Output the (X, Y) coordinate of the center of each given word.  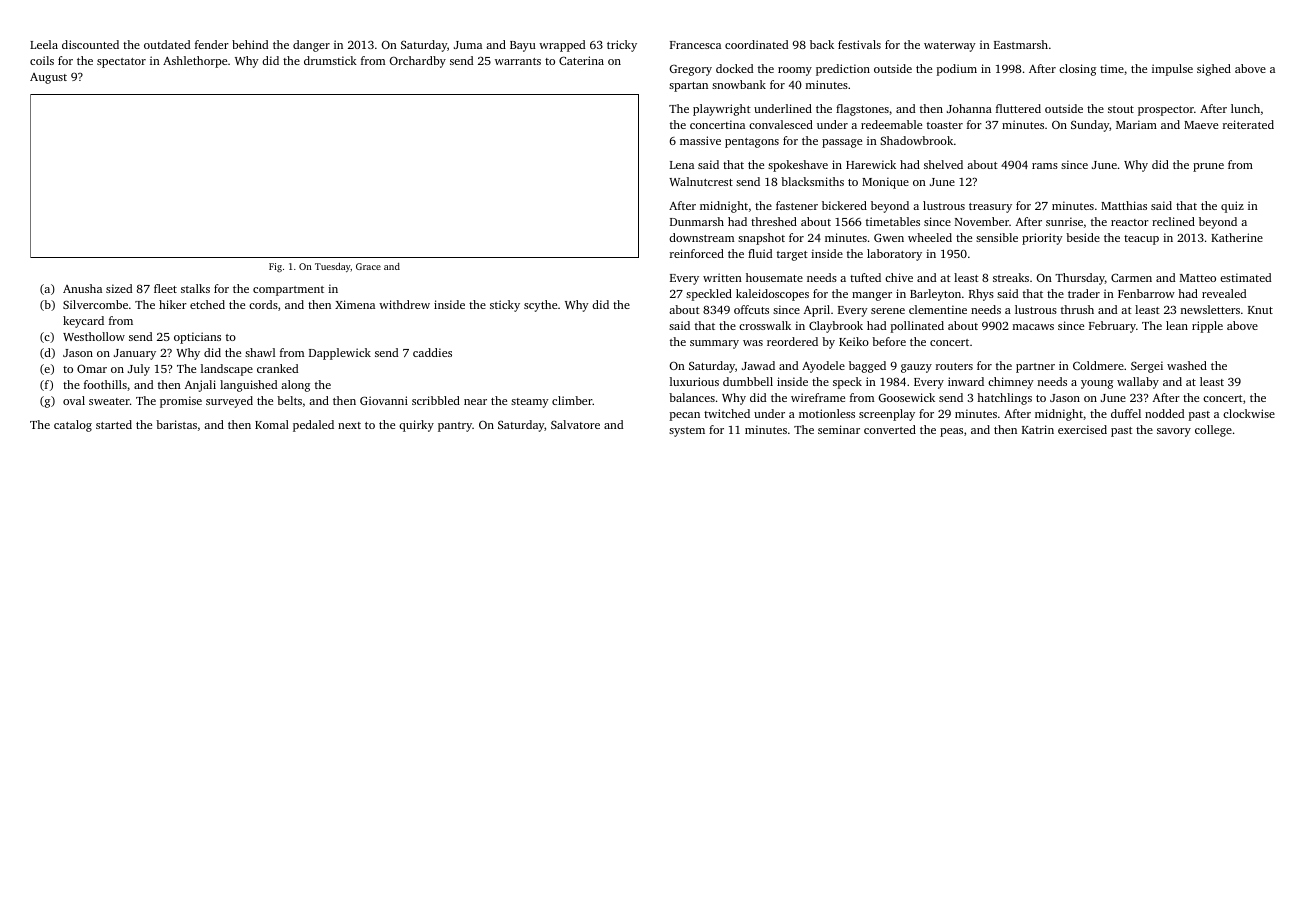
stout (1121, 109)
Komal (272, 424)
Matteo (1198, 278)
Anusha (82, 288)
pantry (455, 427)
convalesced (781, 124)
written (722, 277)
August (48, 78)
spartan (688, 87)
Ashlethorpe (195, 62)
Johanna (969, 108)
